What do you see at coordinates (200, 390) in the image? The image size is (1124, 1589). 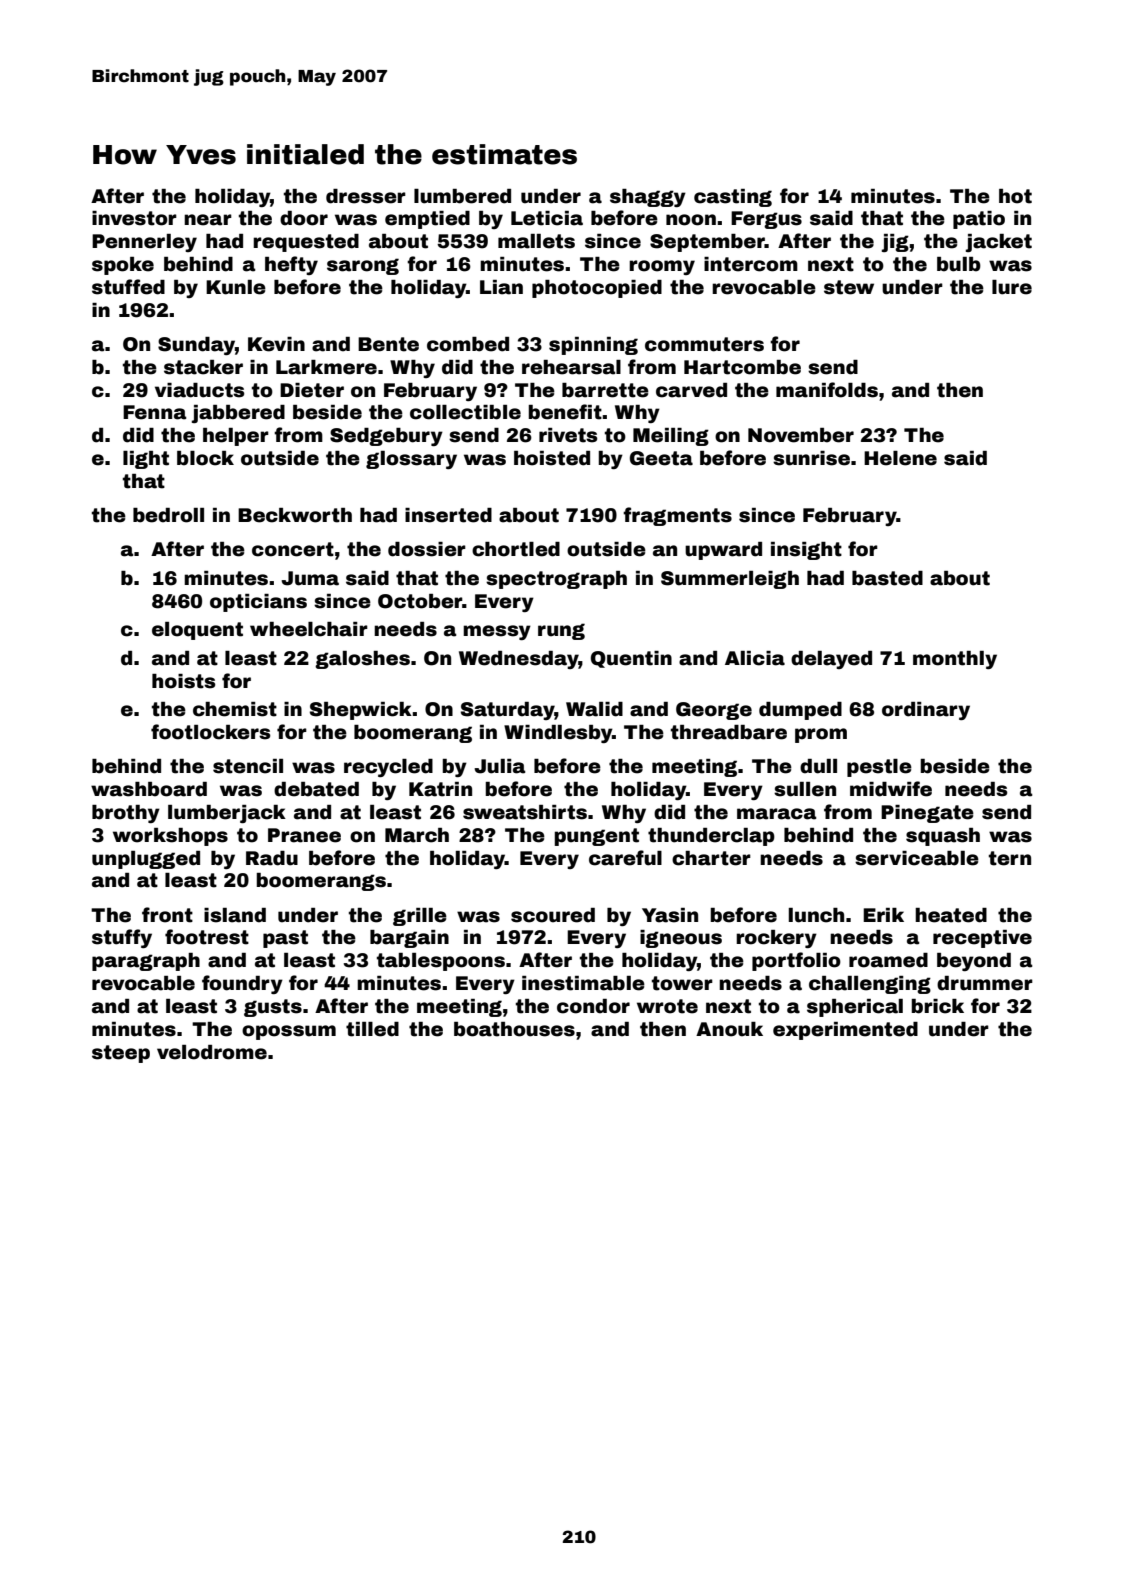 I see `viaducts` at bounding box center [200, 390].
